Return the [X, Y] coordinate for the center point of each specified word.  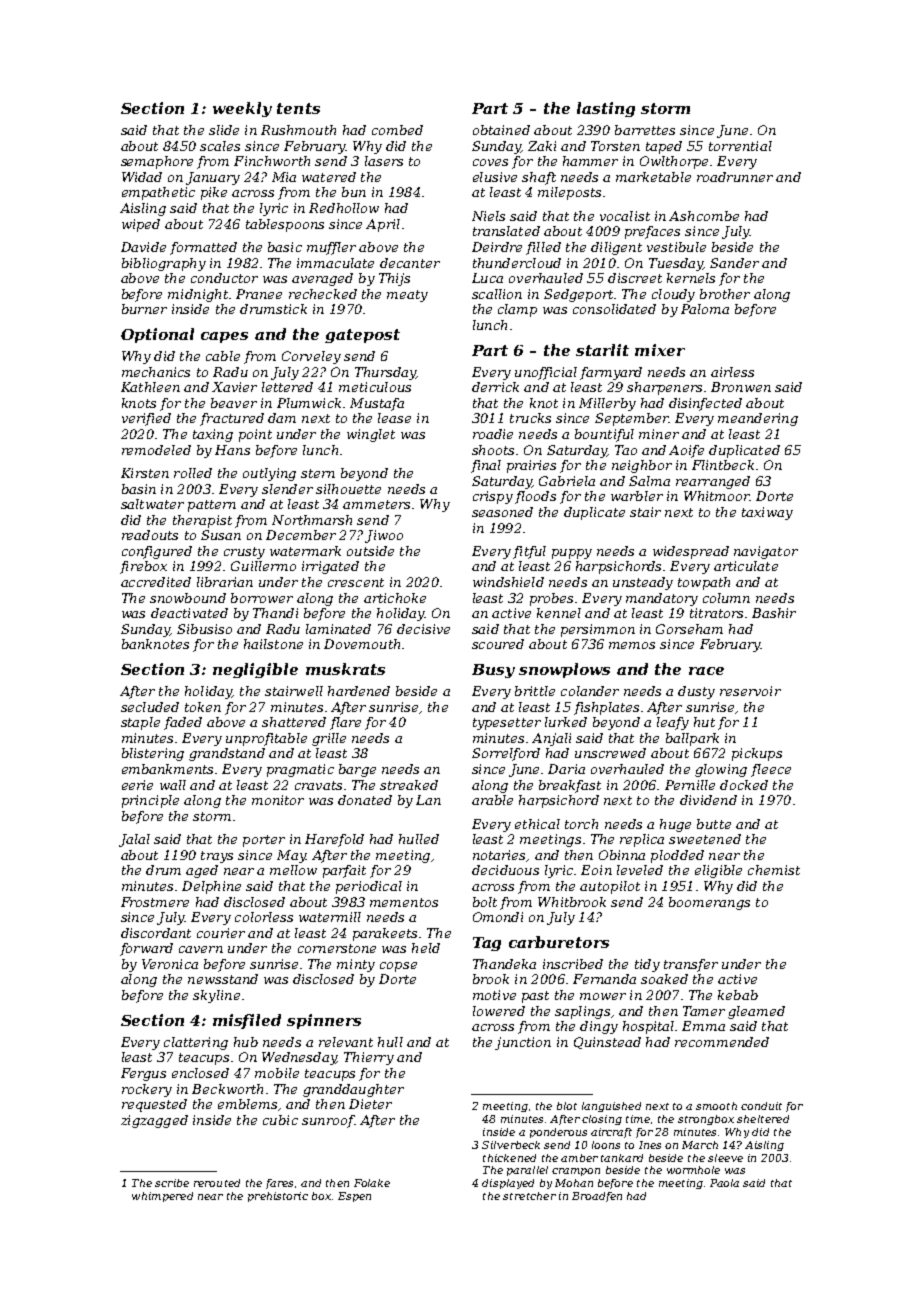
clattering [196, 1043]
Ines [650, 1145]
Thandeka [504, 964]
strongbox [706, 1120]
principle [150, 801]
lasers [384, 161]
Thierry [369, 1058]
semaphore [157, 162]
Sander [734, 263]
